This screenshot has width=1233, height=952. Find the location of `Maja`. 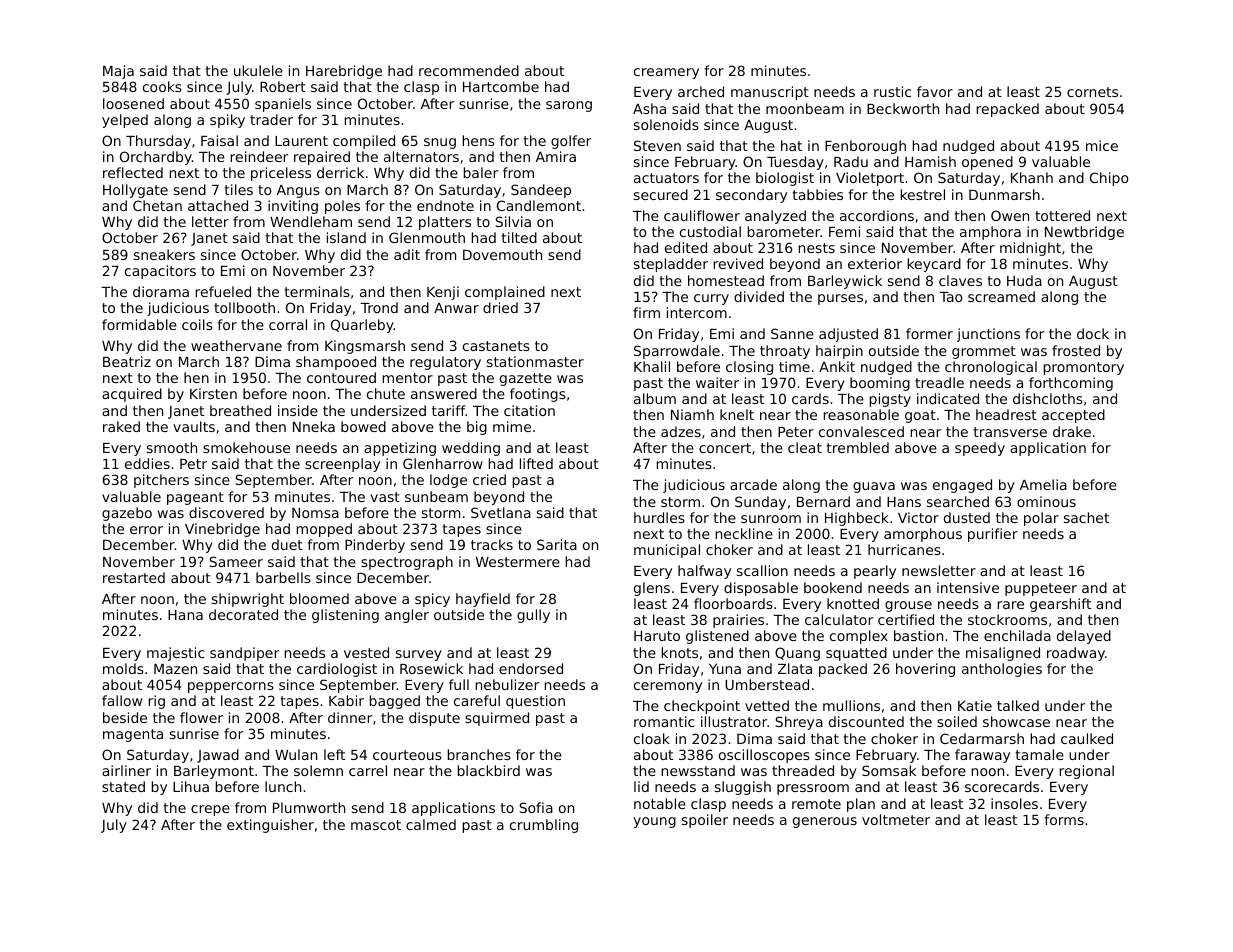

Maja is located at coordinates (118, 72).
